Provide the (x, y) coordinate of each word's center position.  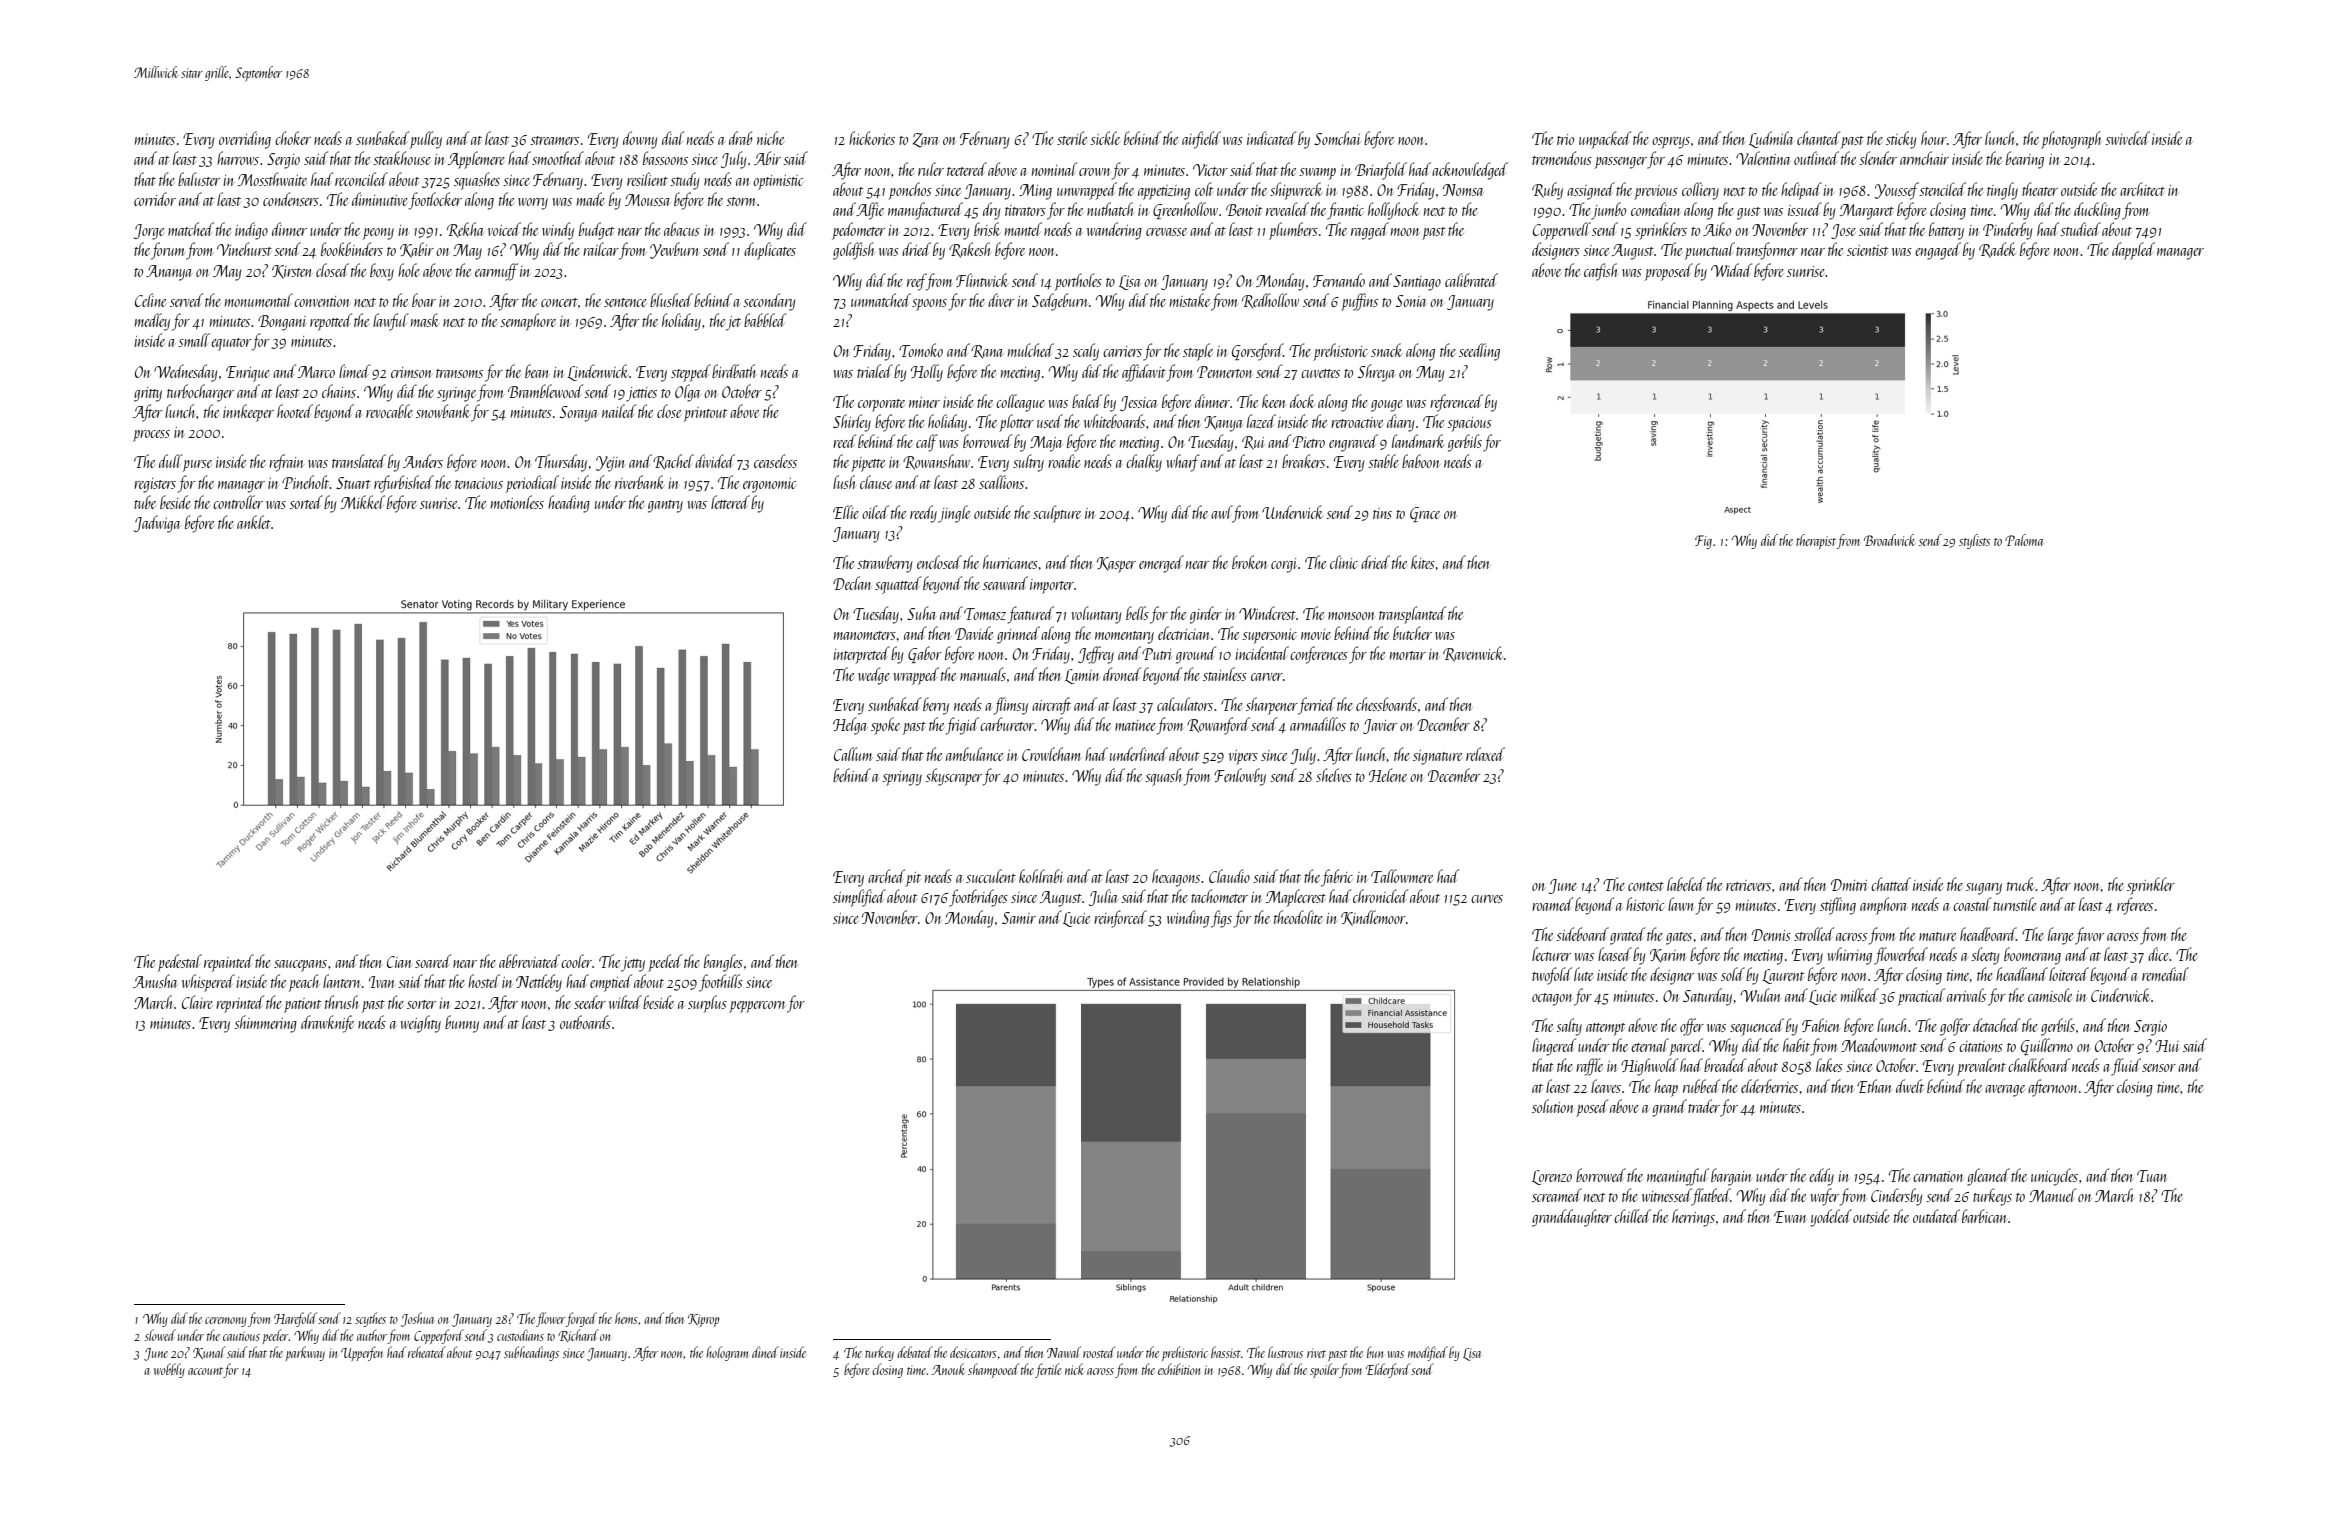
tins (1382, 513)
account (205, 1371)
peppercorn (757, 1007)
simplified (859, 898)
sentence (625, 302)
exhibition (1179, 1369)
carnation (1938, 1176)
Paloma (2024, 540)
